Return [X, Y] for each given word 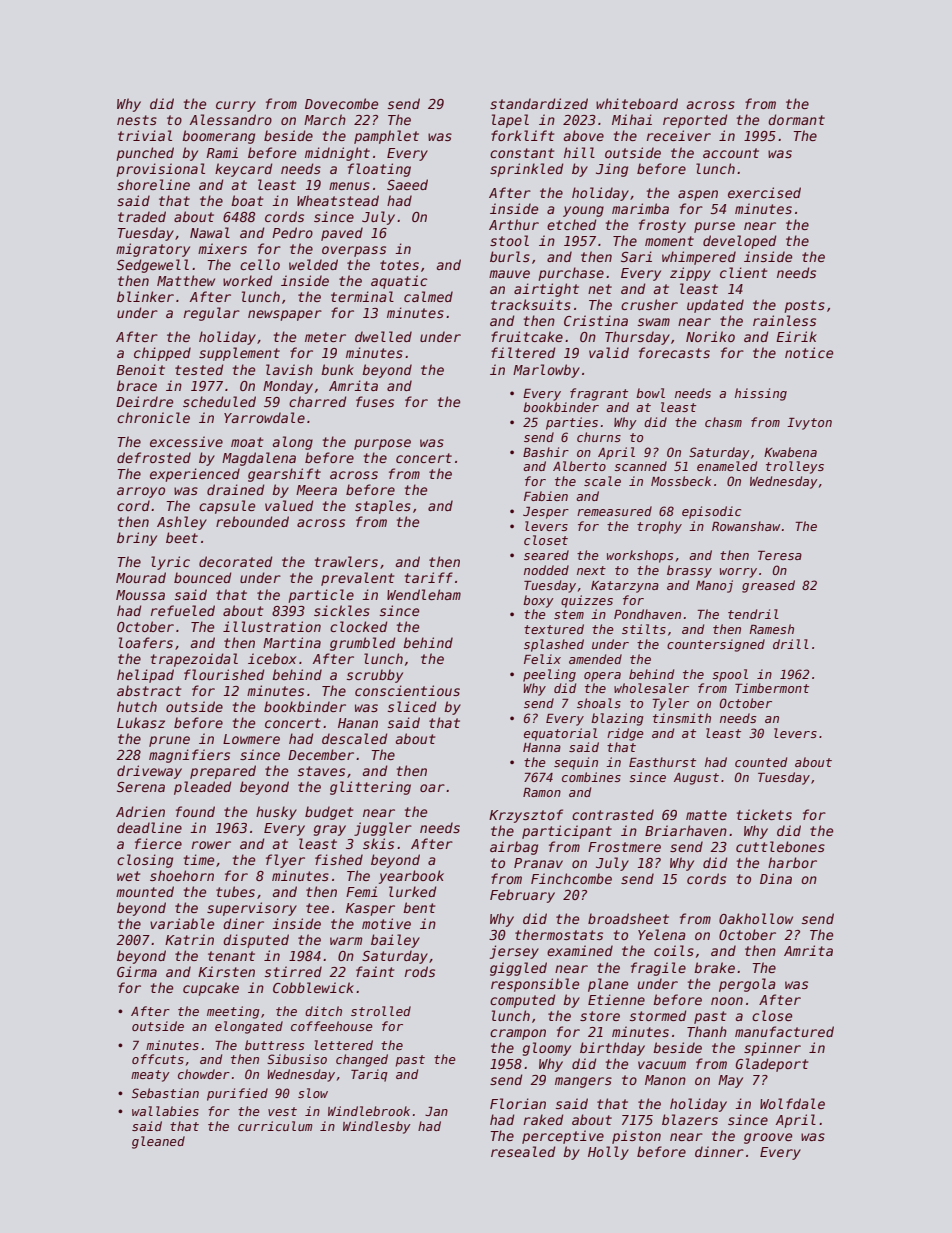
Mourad [141, 577]
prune [169, 741]
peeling [549, 675]
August [696, 779]
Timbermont [772, 688]
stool [509, 240]
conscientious [407, 690]
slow [313, 1093]
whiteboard [637, 103]
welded [313, 264]
